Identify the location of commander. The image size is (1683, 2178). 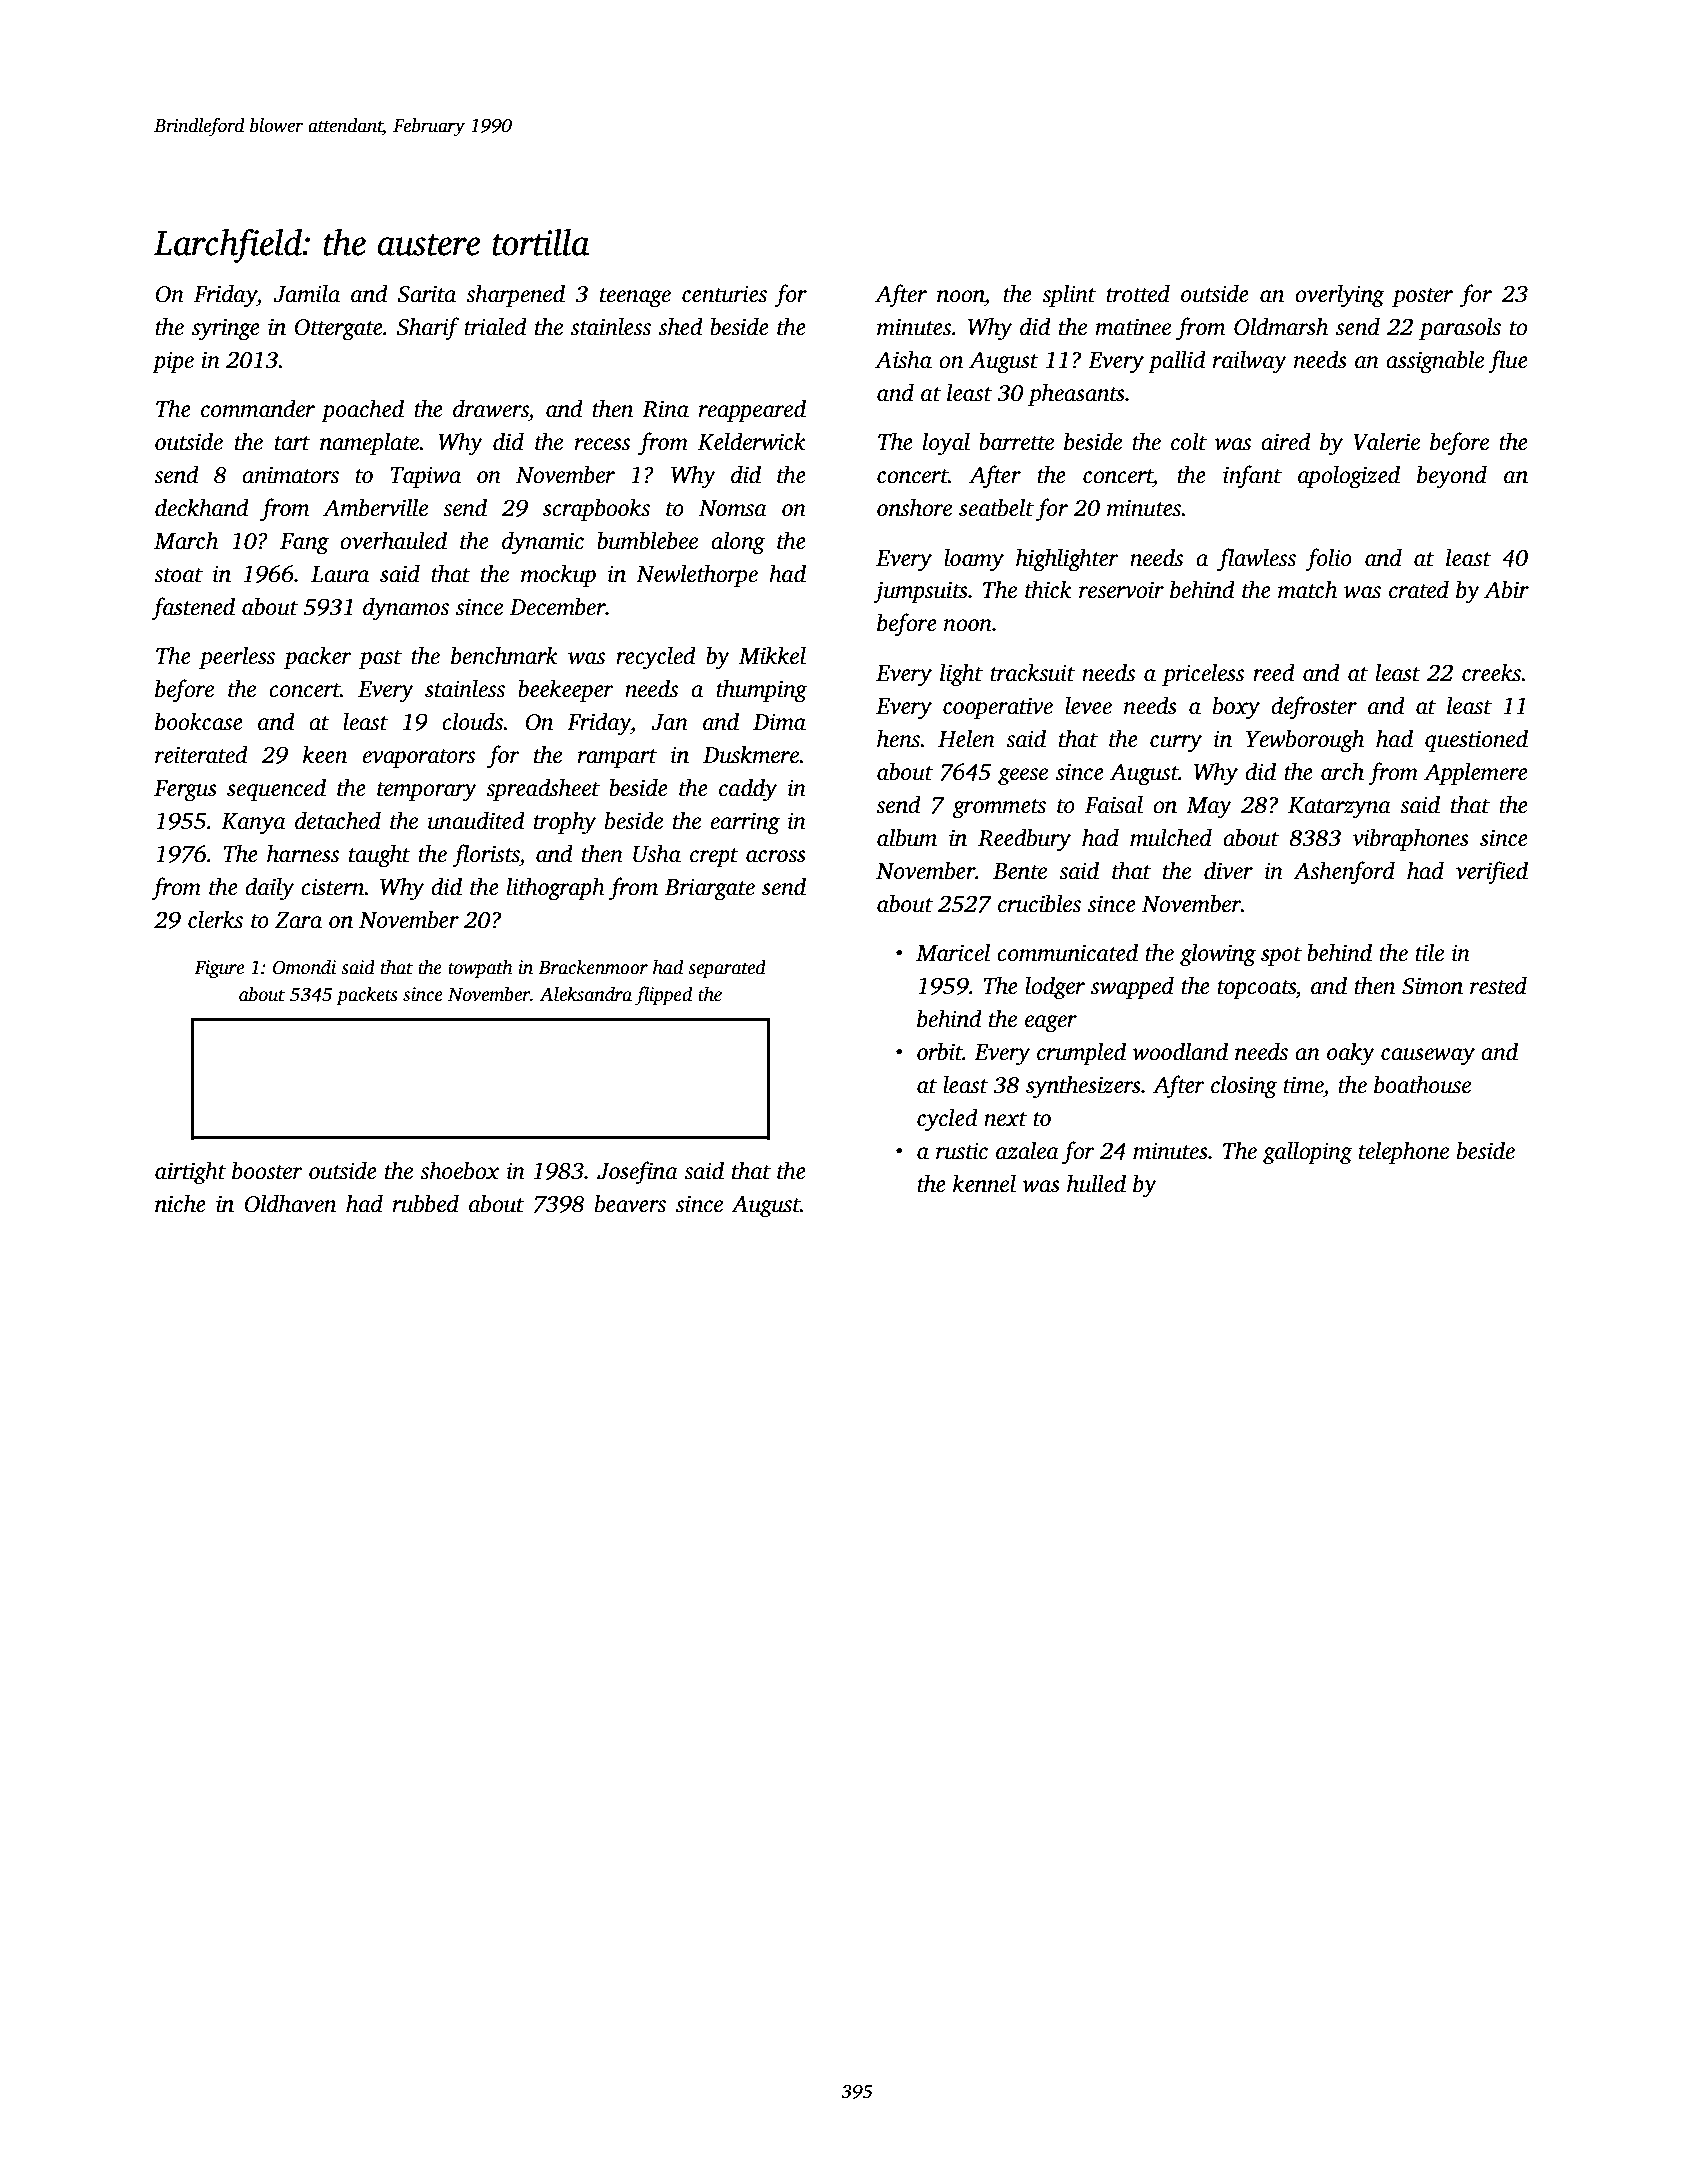
(258, 408).
